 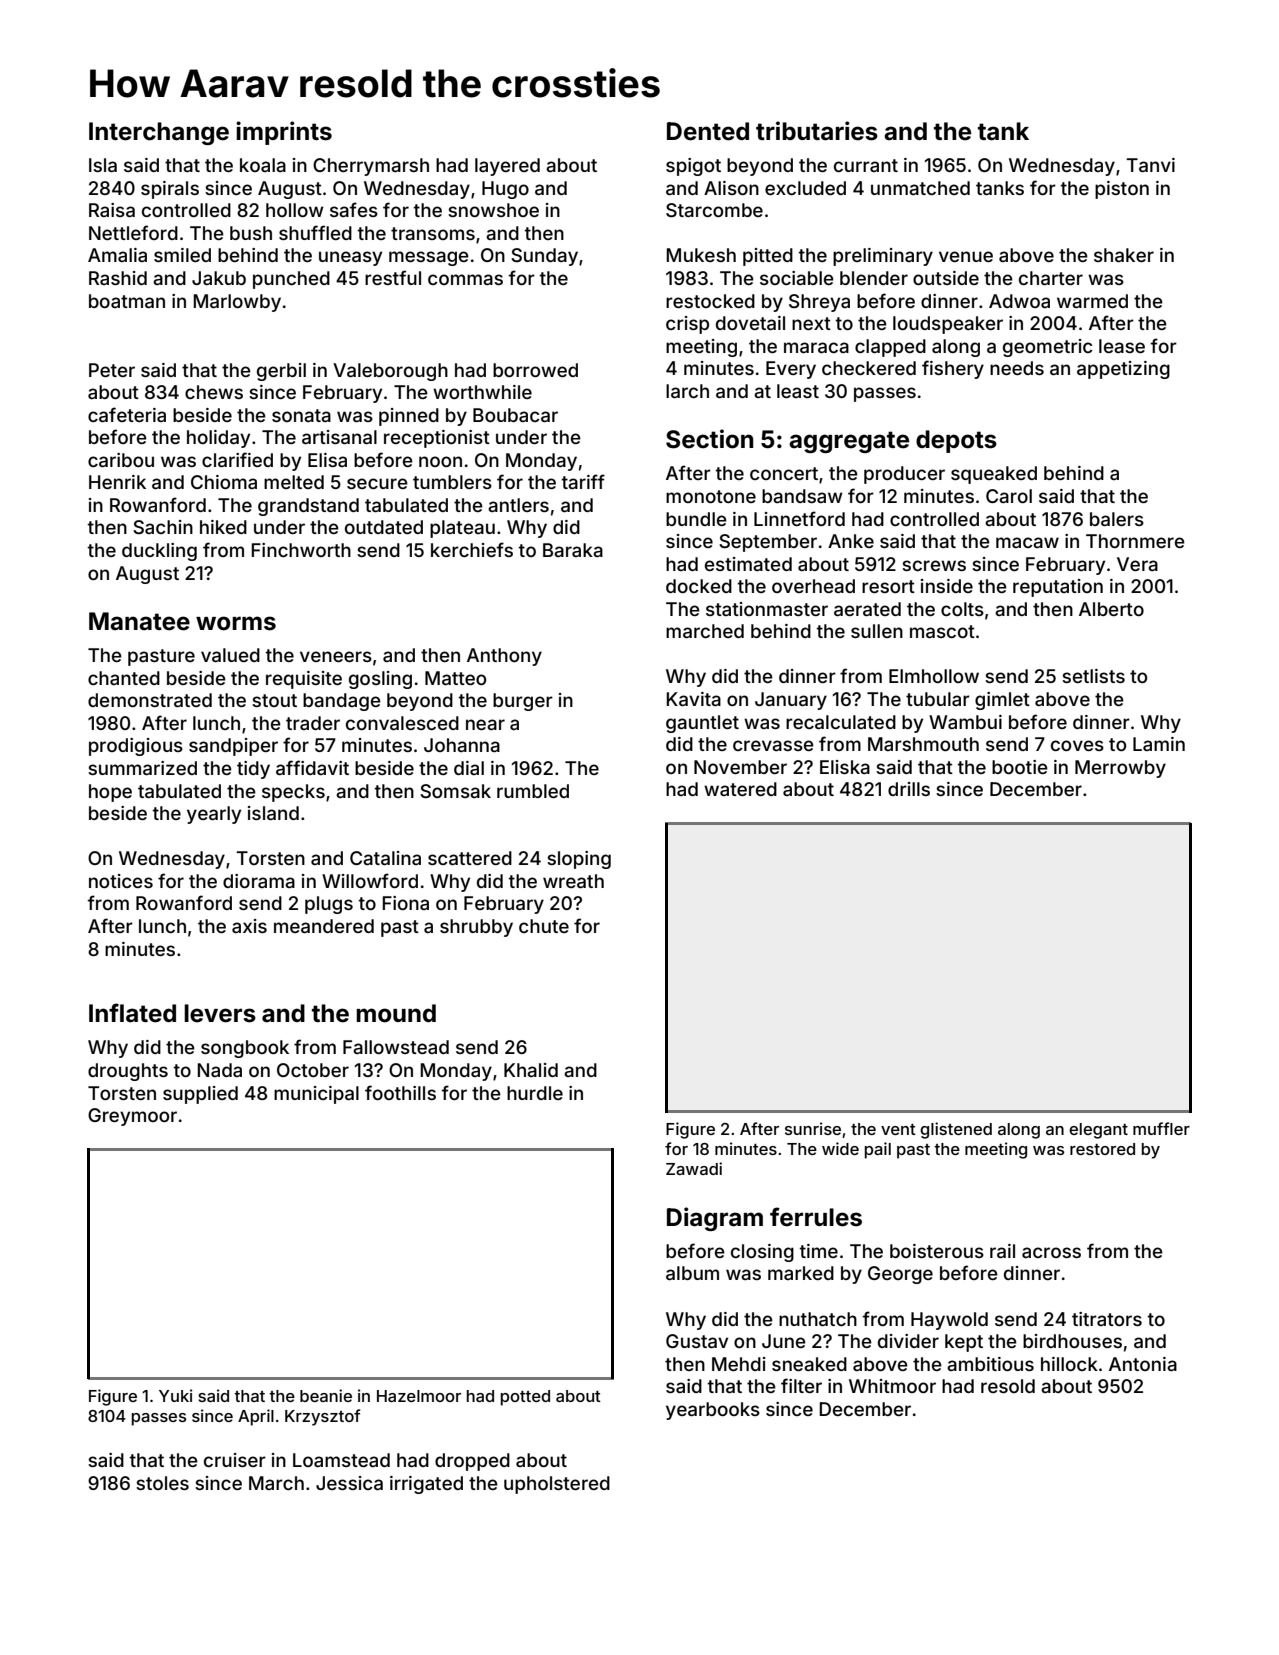 What do you see at coordinates (507, 167) in the page?
I see `layered` at bounding box center [507, 167].
